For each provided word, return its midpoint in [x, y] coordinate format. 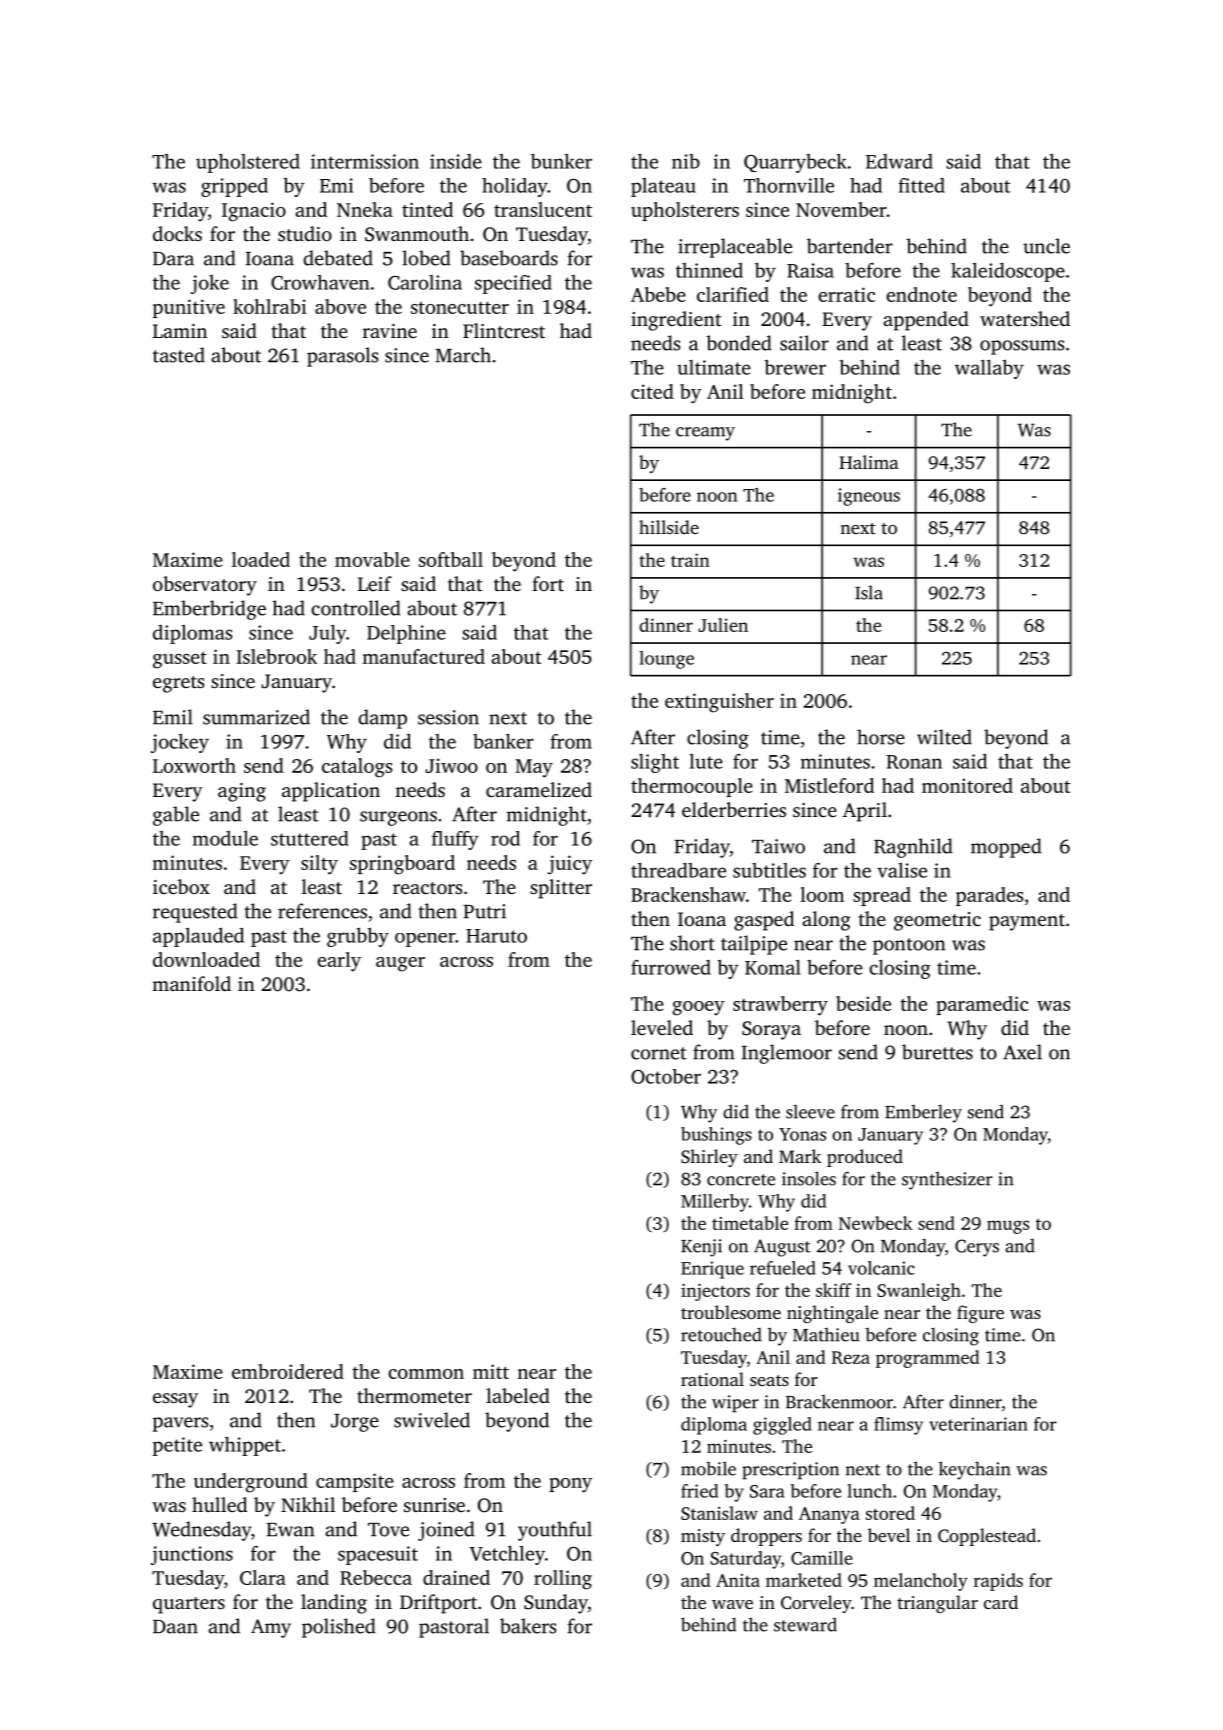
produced [865, 1158]
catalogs [357, 768]
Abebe [658, 294]
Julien [723, 625]
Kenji [701, 1248]
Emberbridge [209, 610]
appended [926, 321]
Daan [175, 1627]
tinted [427, 209]
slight [655, 763]
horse [881, 737]
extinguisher [719, 703]
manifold [191, 983]
